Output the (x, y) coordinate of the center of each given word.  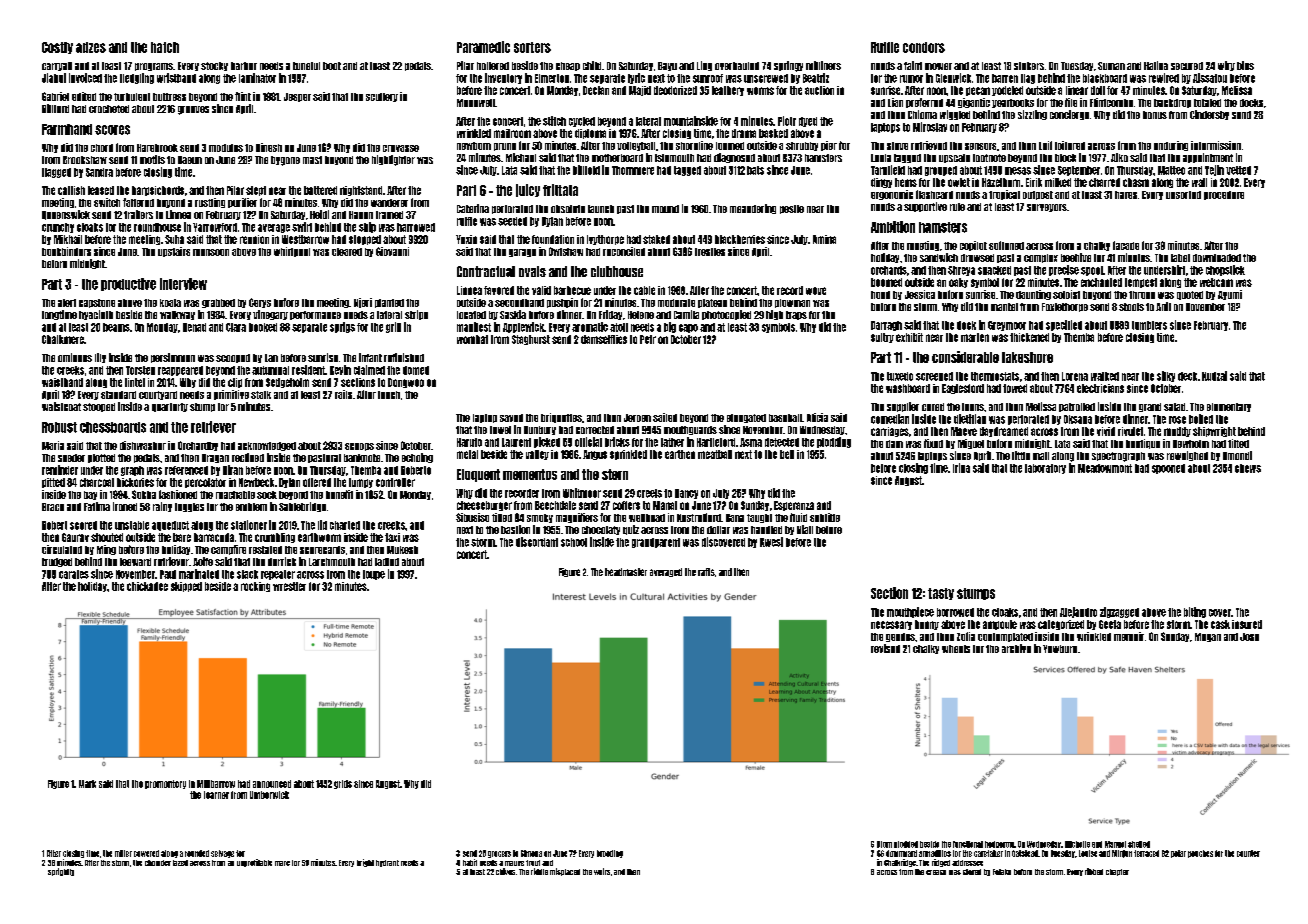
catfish (71, 190)
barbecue (572, 290)
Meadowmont (1105, 468)
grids (343, 784)
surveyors (1047, 208)
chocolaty (601, 530)
